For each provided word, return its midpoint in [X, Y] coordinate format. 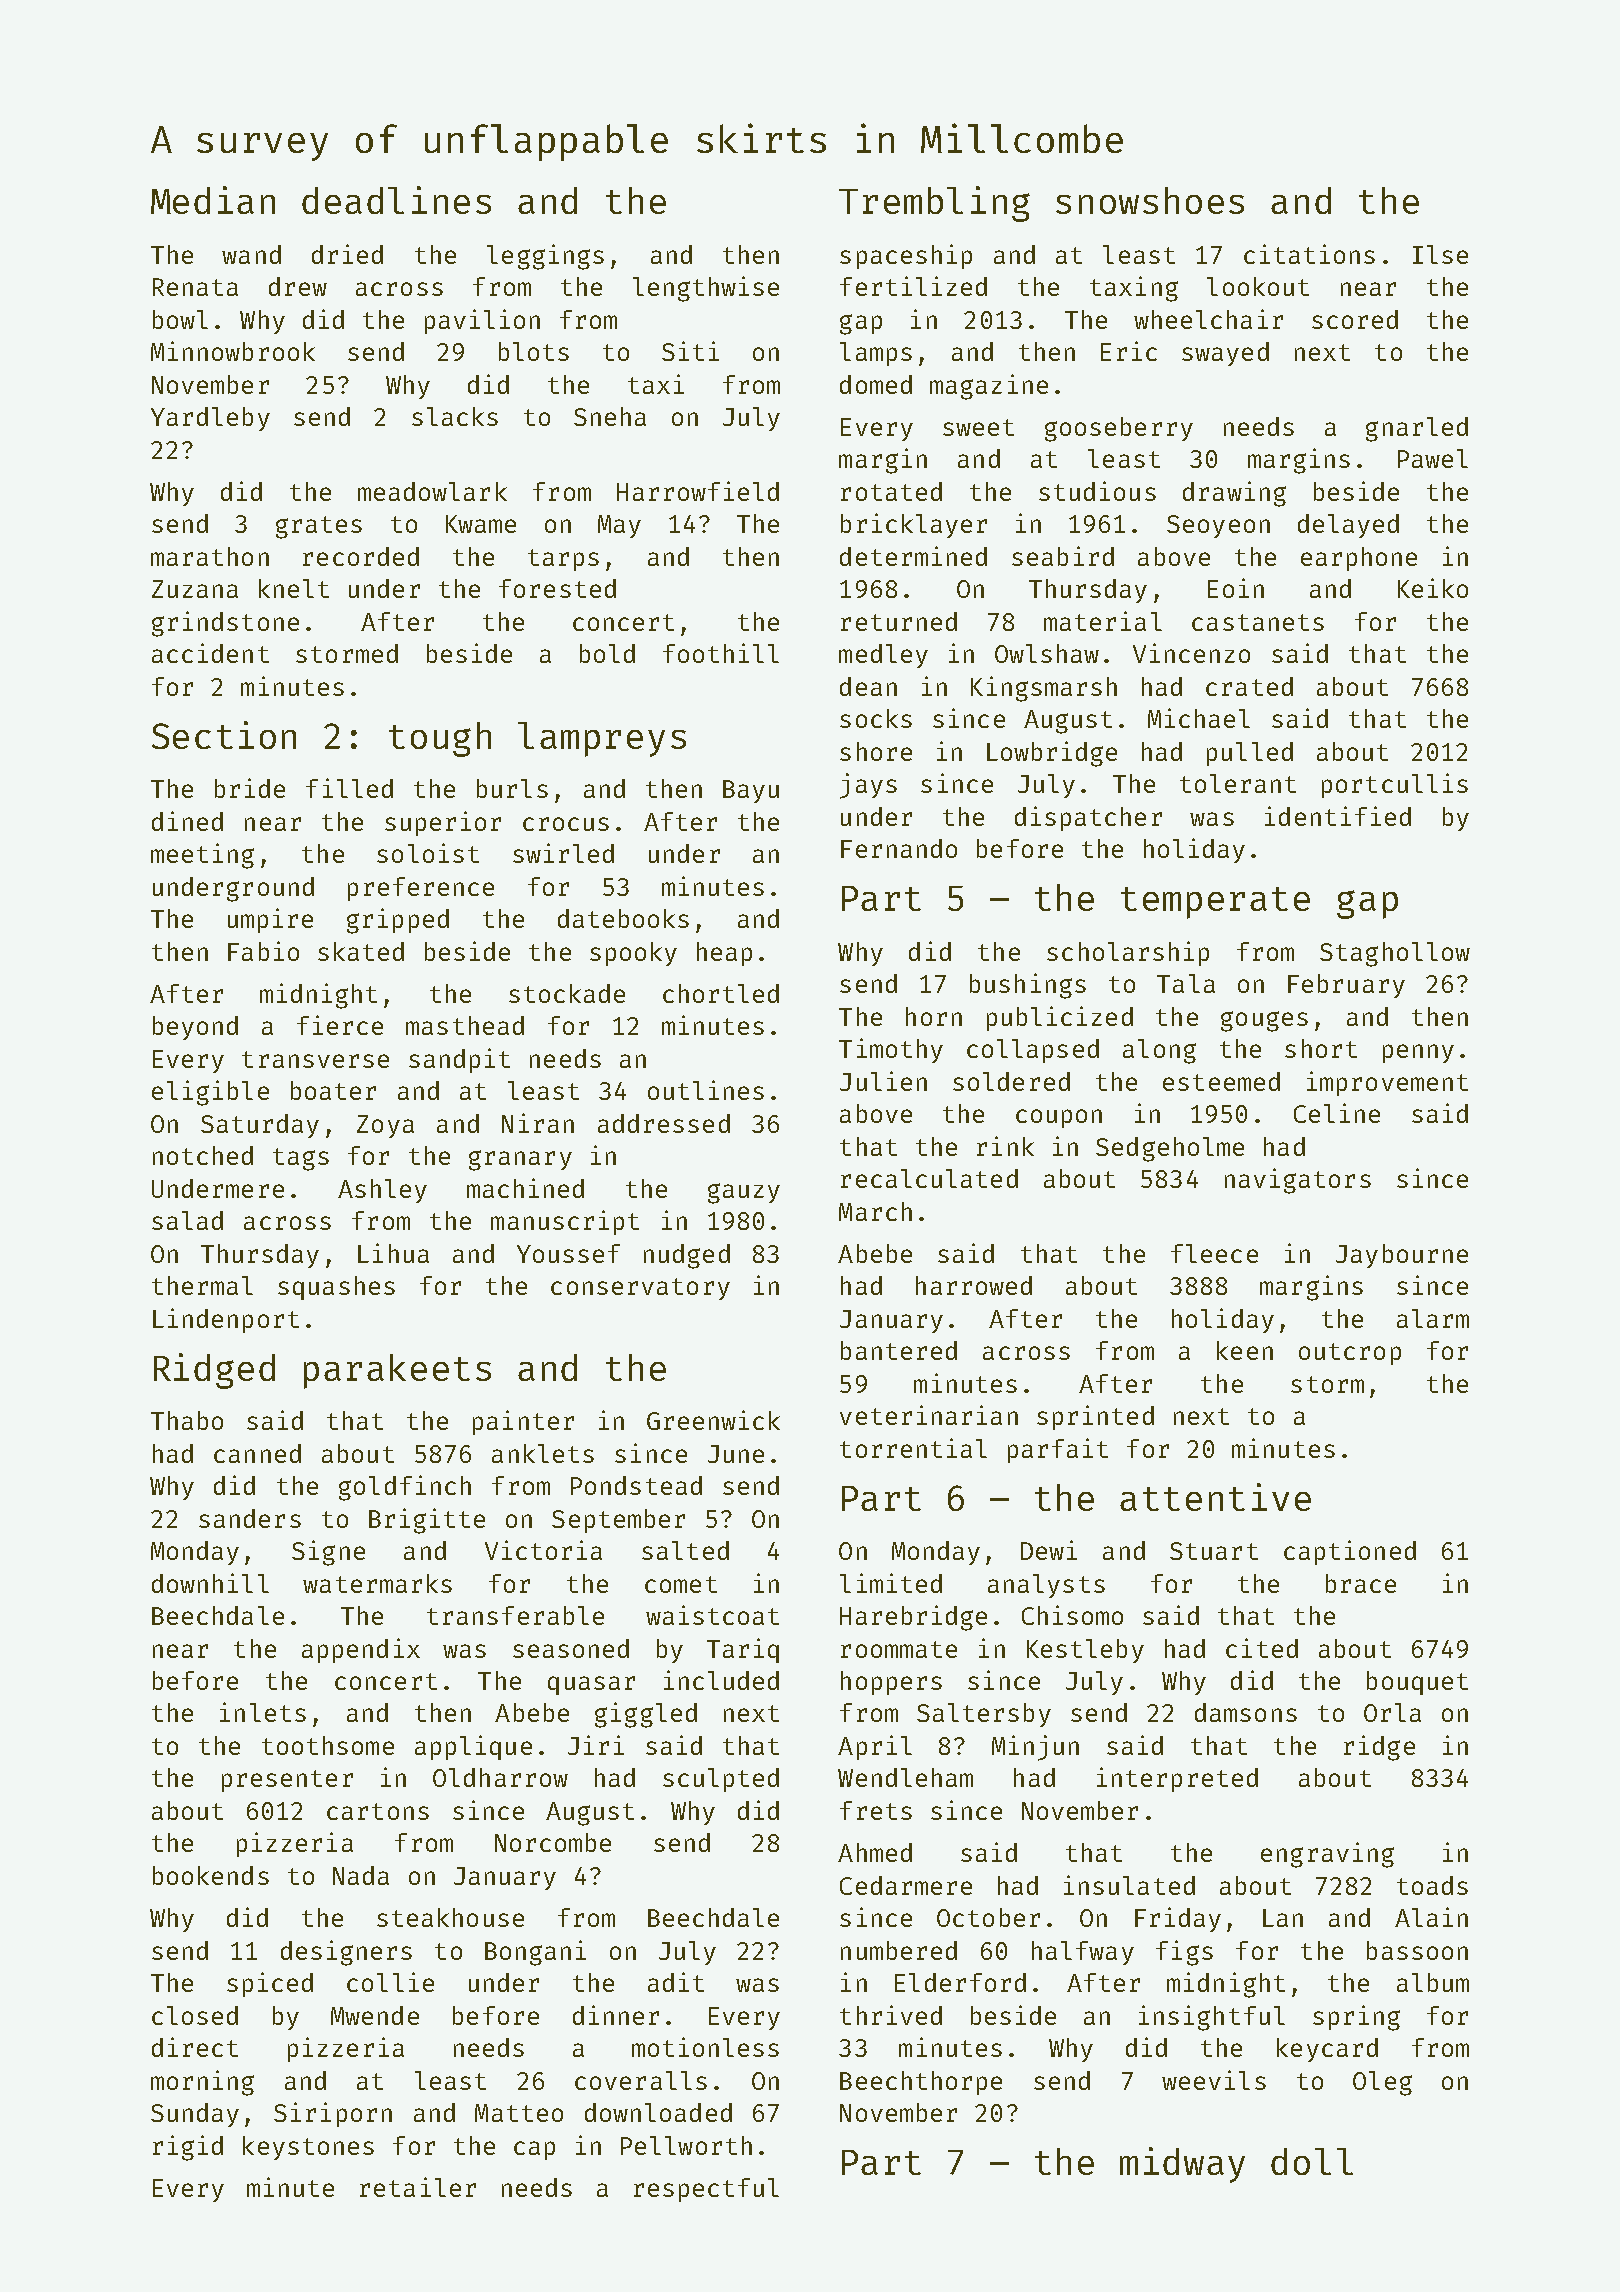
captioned [1350, 1552]
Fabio [263, 951]
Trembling [934, 204]
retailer [418, 2187]
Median [213, 200]
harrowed [974, 1285]
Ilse [1440, 254]
